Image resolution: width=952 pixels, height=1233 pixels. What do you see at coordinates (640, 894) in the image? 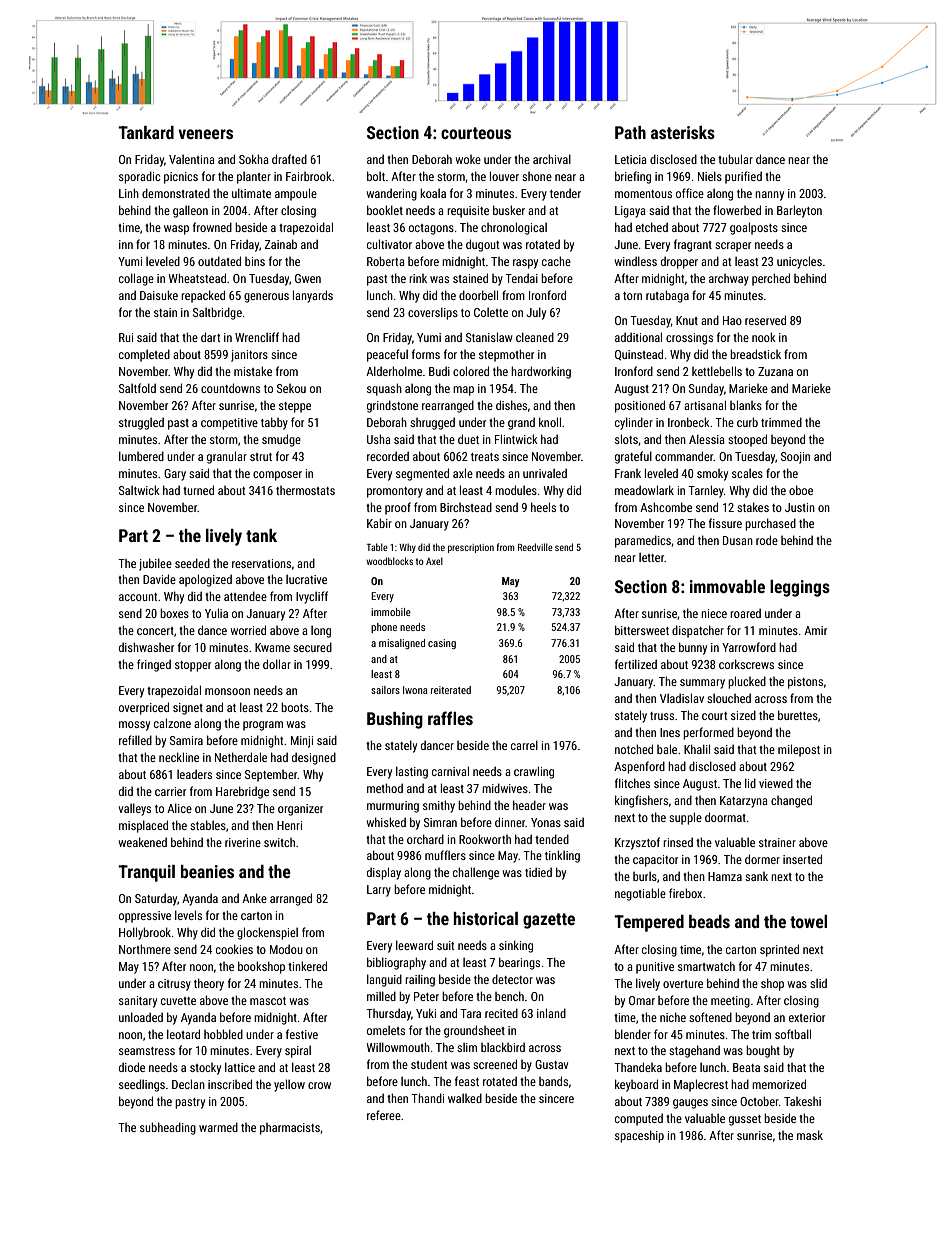
I see `negotiable` at bounding box center [640, 894].
